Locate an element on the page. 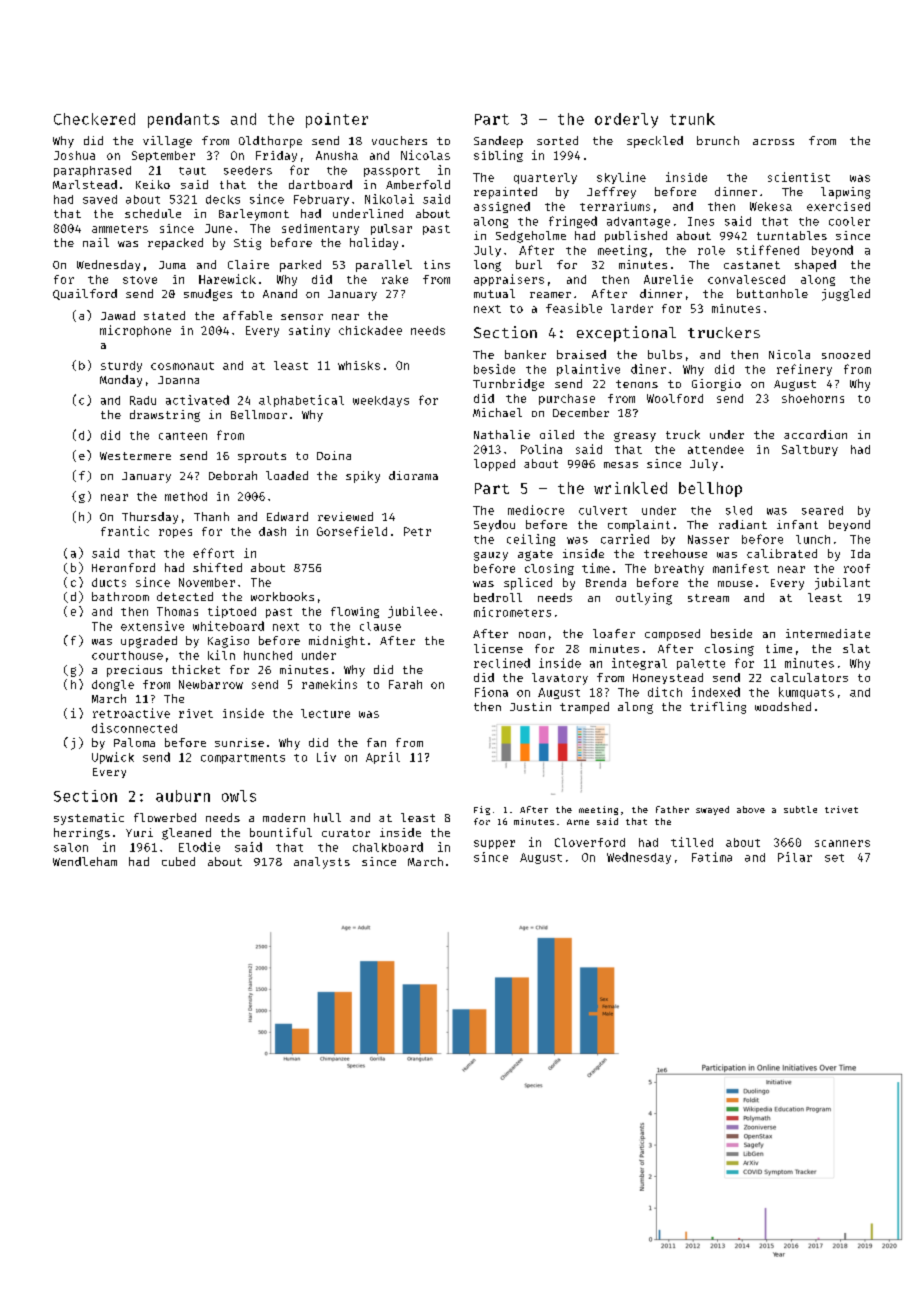  micrometers is located at coordinates (512, 612).
